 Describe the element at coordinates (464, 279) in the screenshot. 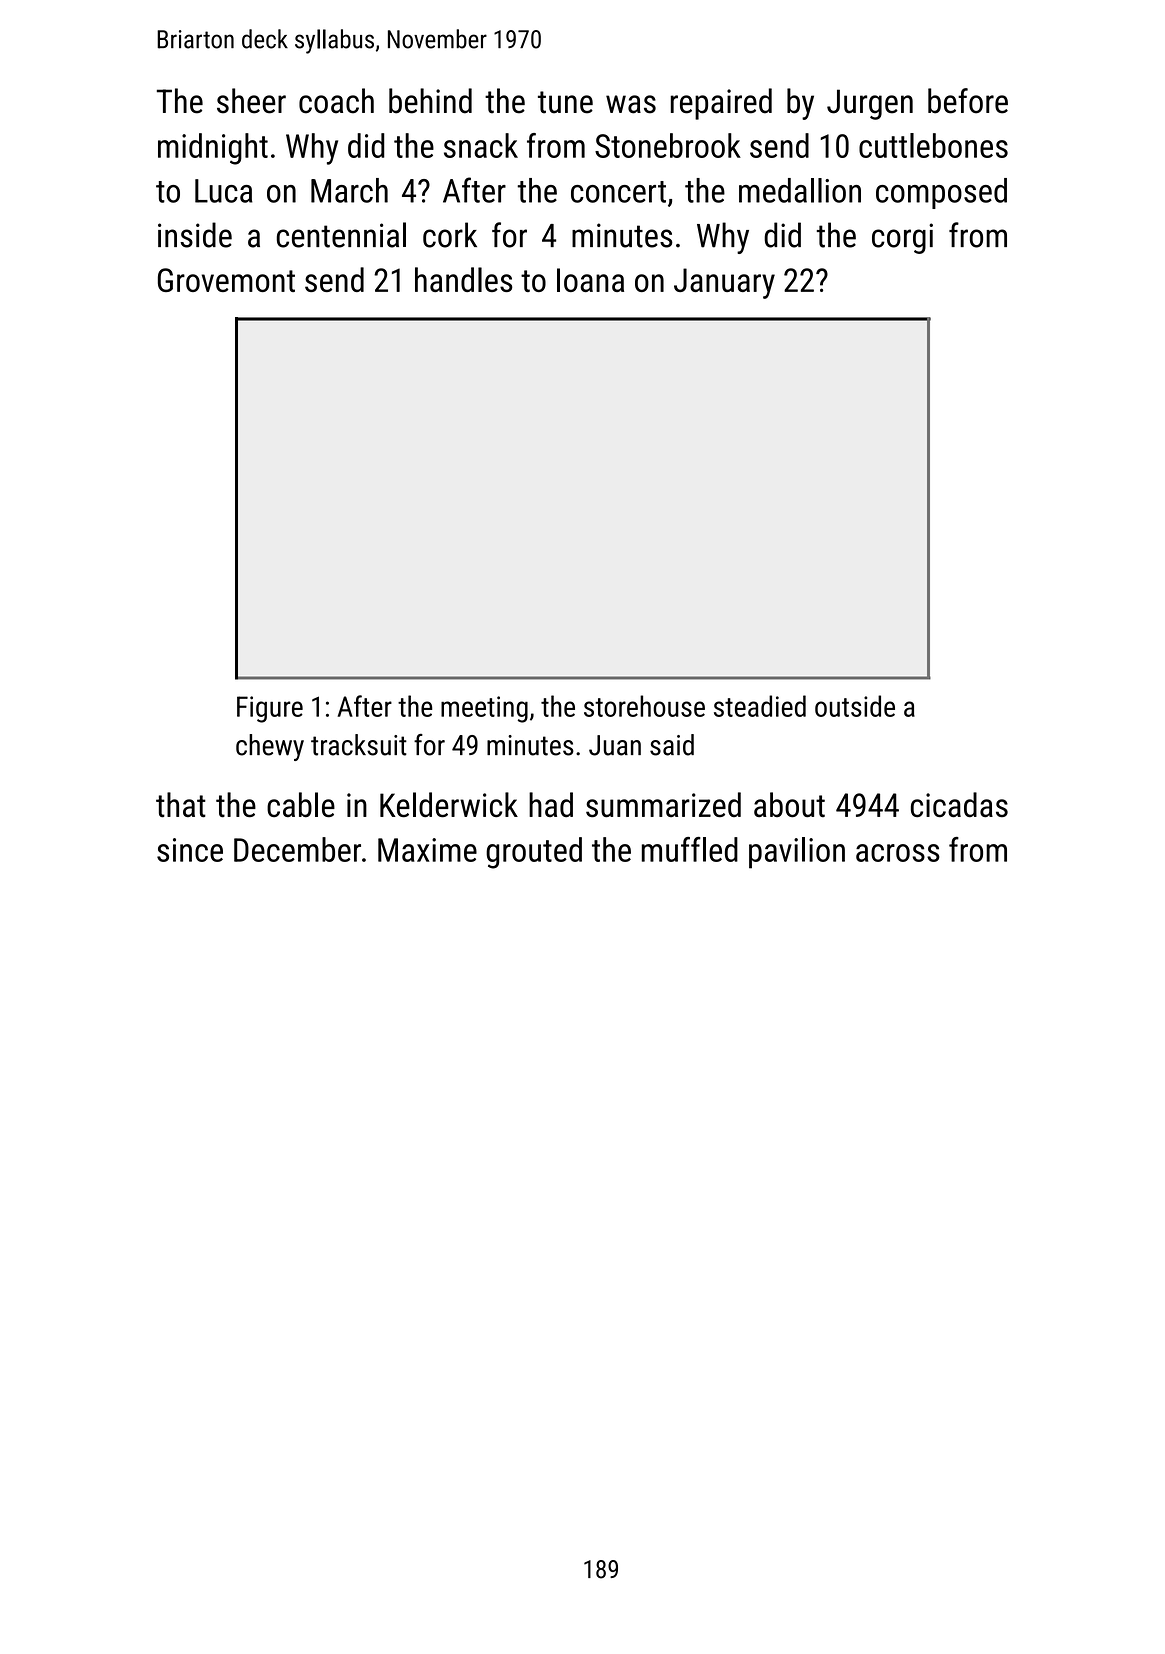

I see `handles` at that location.
